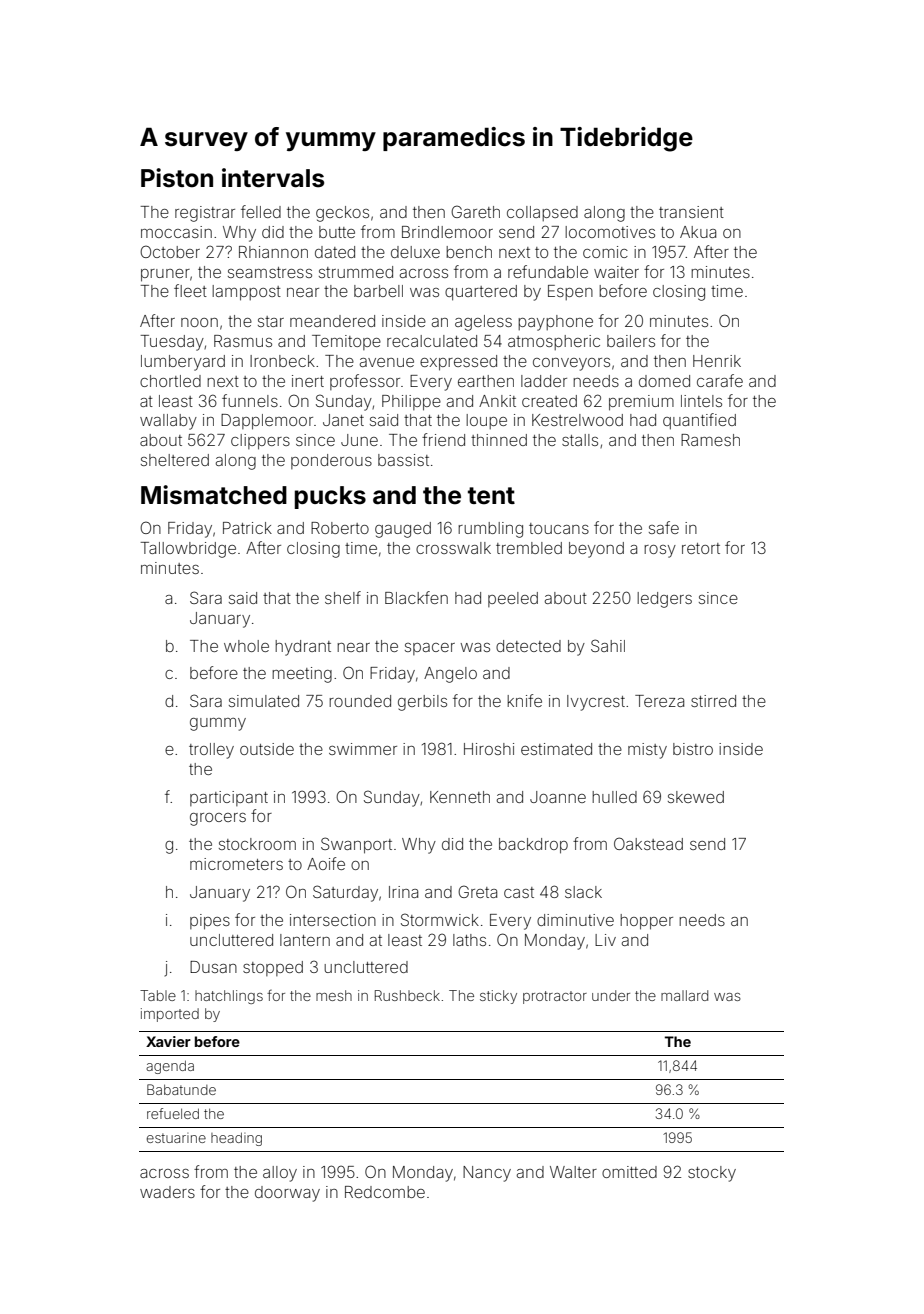 Image resolution: width=924 pixels, height=1314 pixels. I want to click on Nancy, so click(487, 1174).
